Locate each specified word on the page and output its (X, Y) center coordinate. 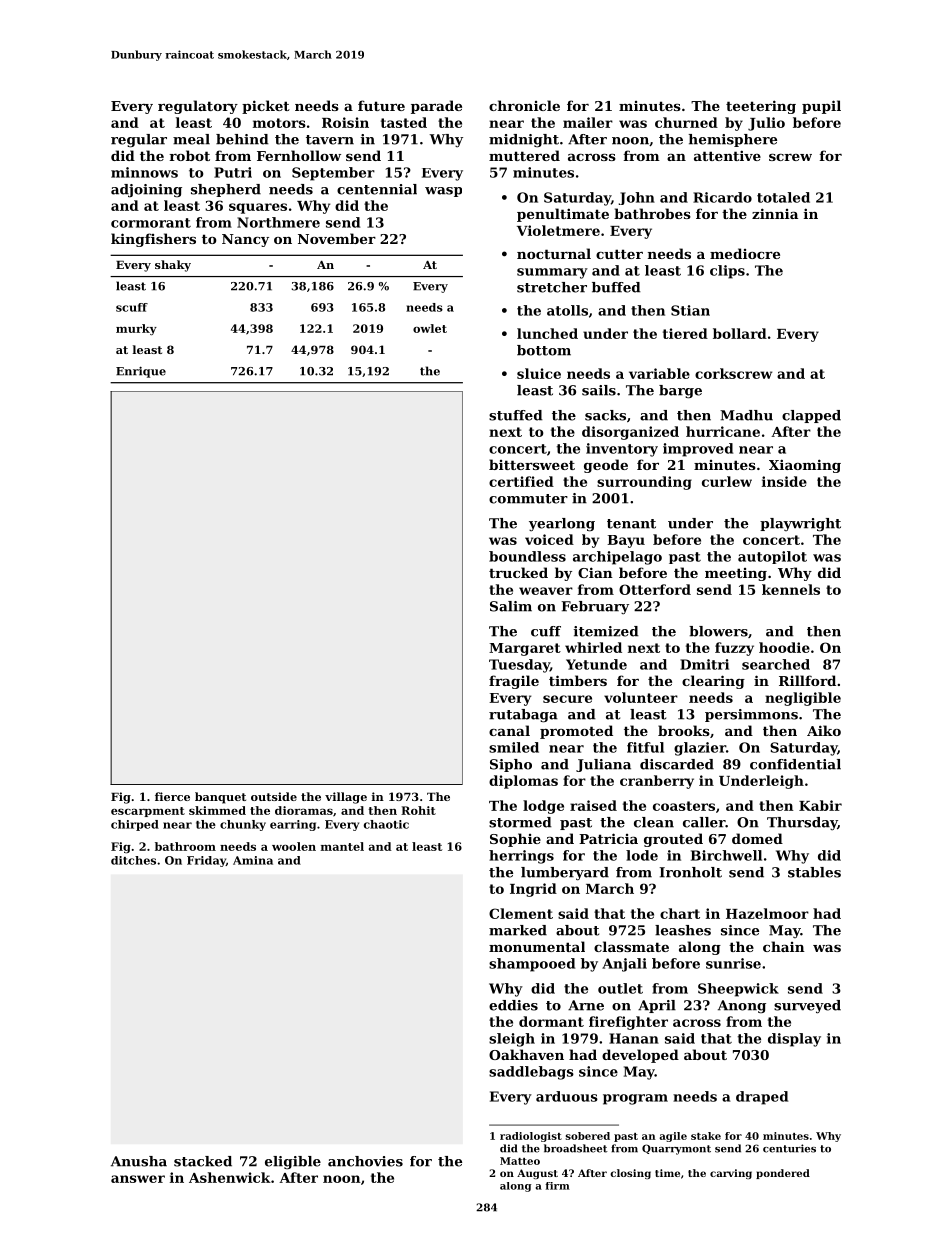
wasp (443, 192)
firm (557, 1186)
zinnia (775, 213)
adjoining (146, 191)
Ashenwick (230, 1177)
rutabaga (523, 716)
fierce (172, 796)
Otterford (655, 589)
